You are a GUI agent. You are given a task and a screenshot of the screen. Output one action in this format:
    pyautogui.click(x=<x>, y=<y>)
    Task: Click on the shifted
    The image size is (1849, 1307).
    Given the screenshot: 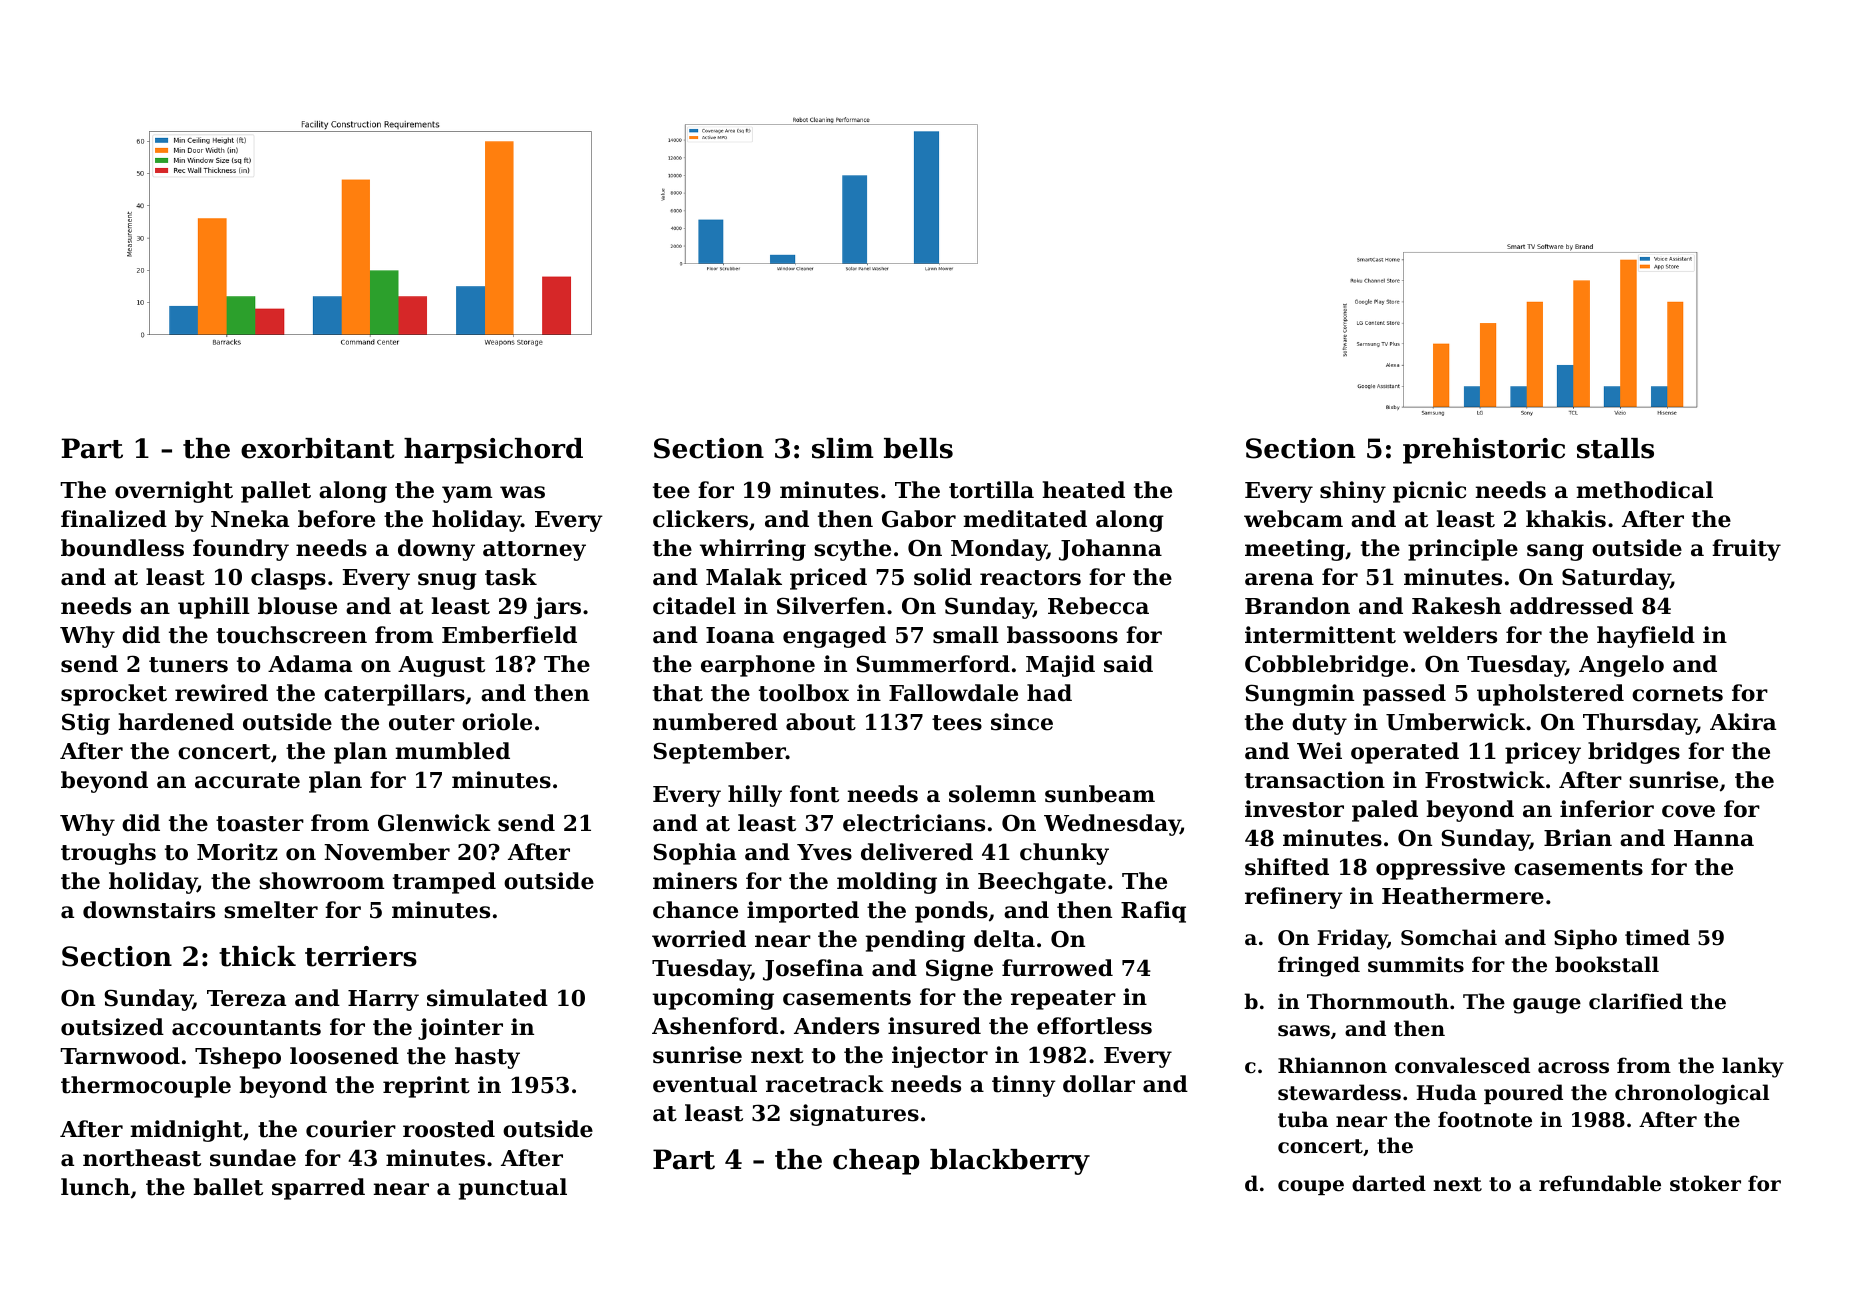 What is the action you would take?
    pyautogui.click(x=1287, y=867)
